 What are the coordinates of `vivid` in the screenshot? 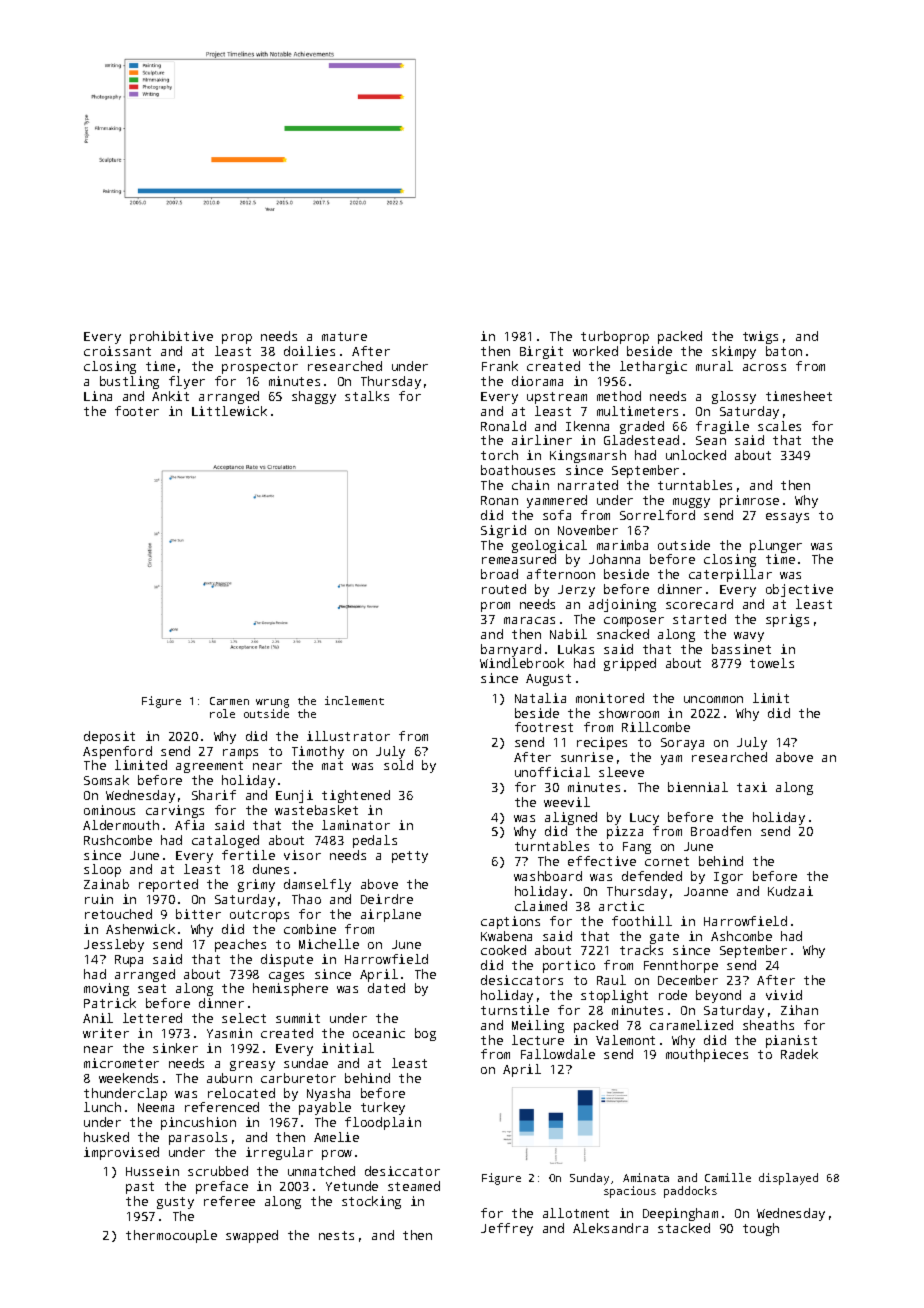 It's located at (784, 995).
